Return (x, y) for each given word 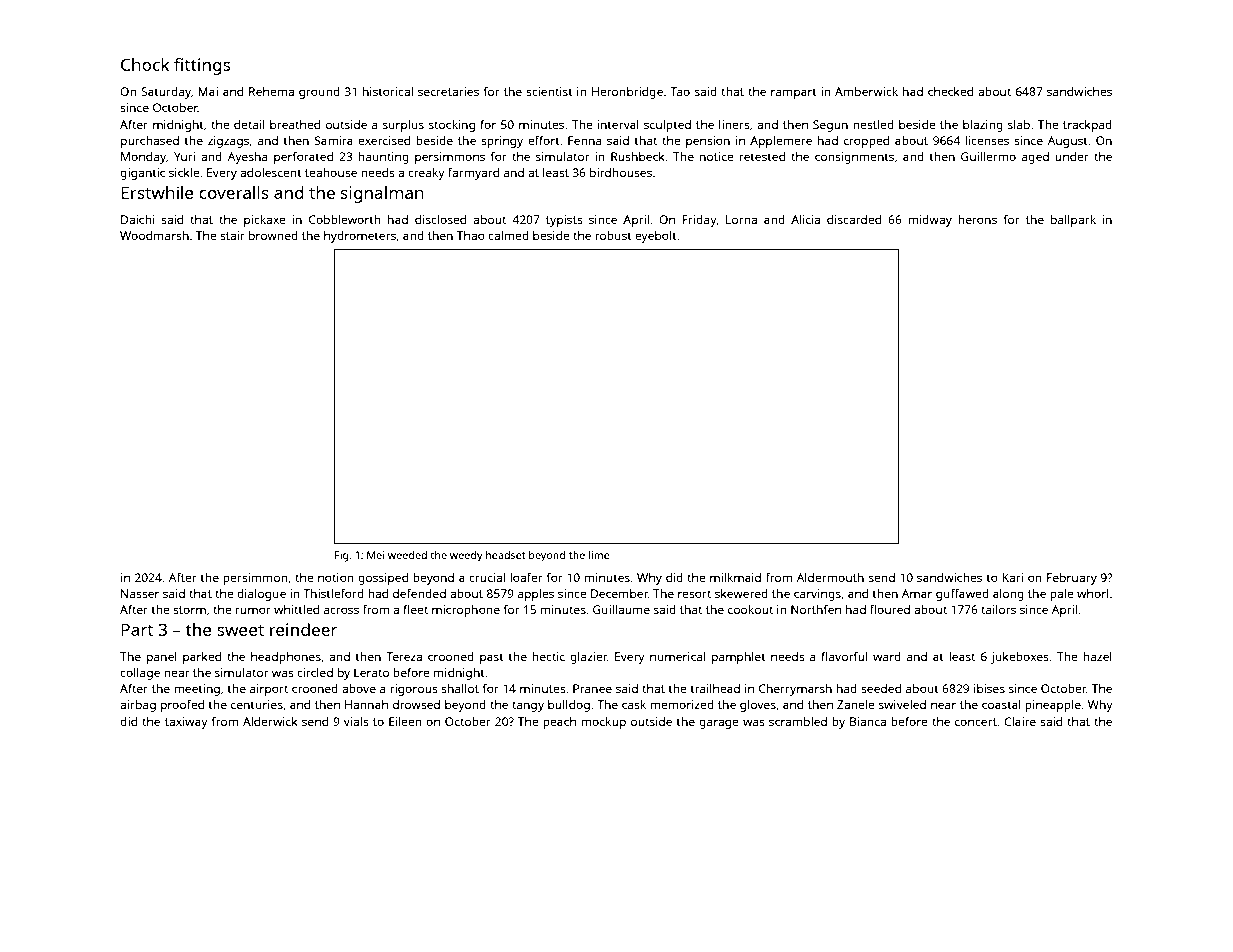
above (359, 688)
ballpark (1073, 221)
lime (599, 555)
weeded (407, 555)
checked (950, 91)
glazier (588, 658)
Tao (680, 91)
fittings (202, 66)
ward (887, 656)
